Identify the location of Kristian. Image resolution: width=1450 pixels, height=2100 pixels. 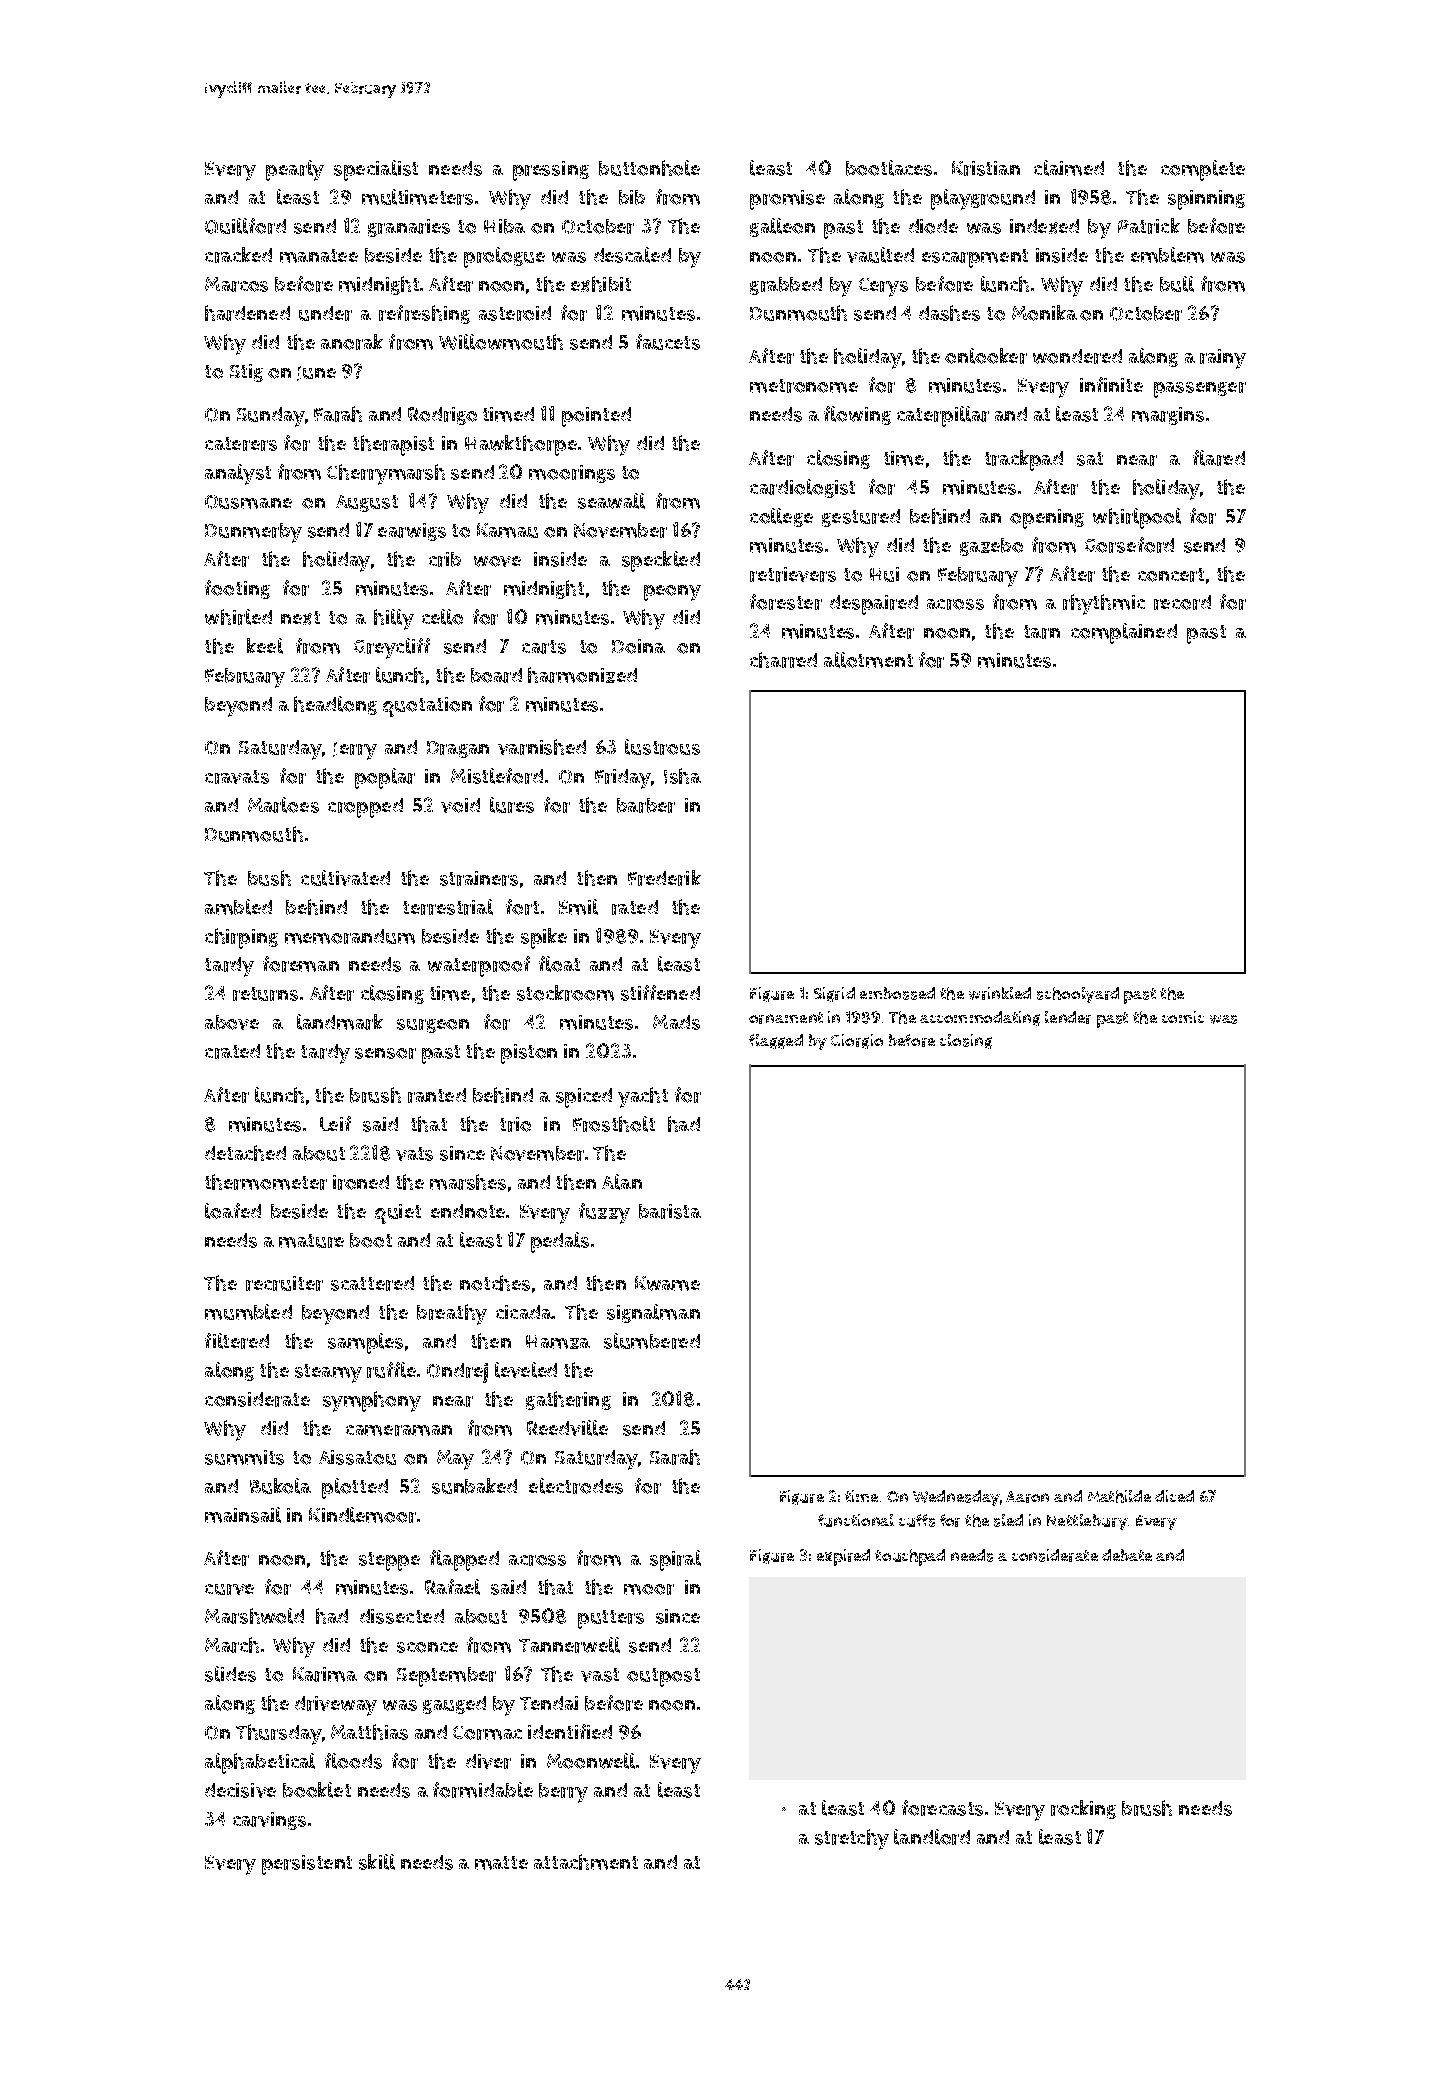
(986, 168).
